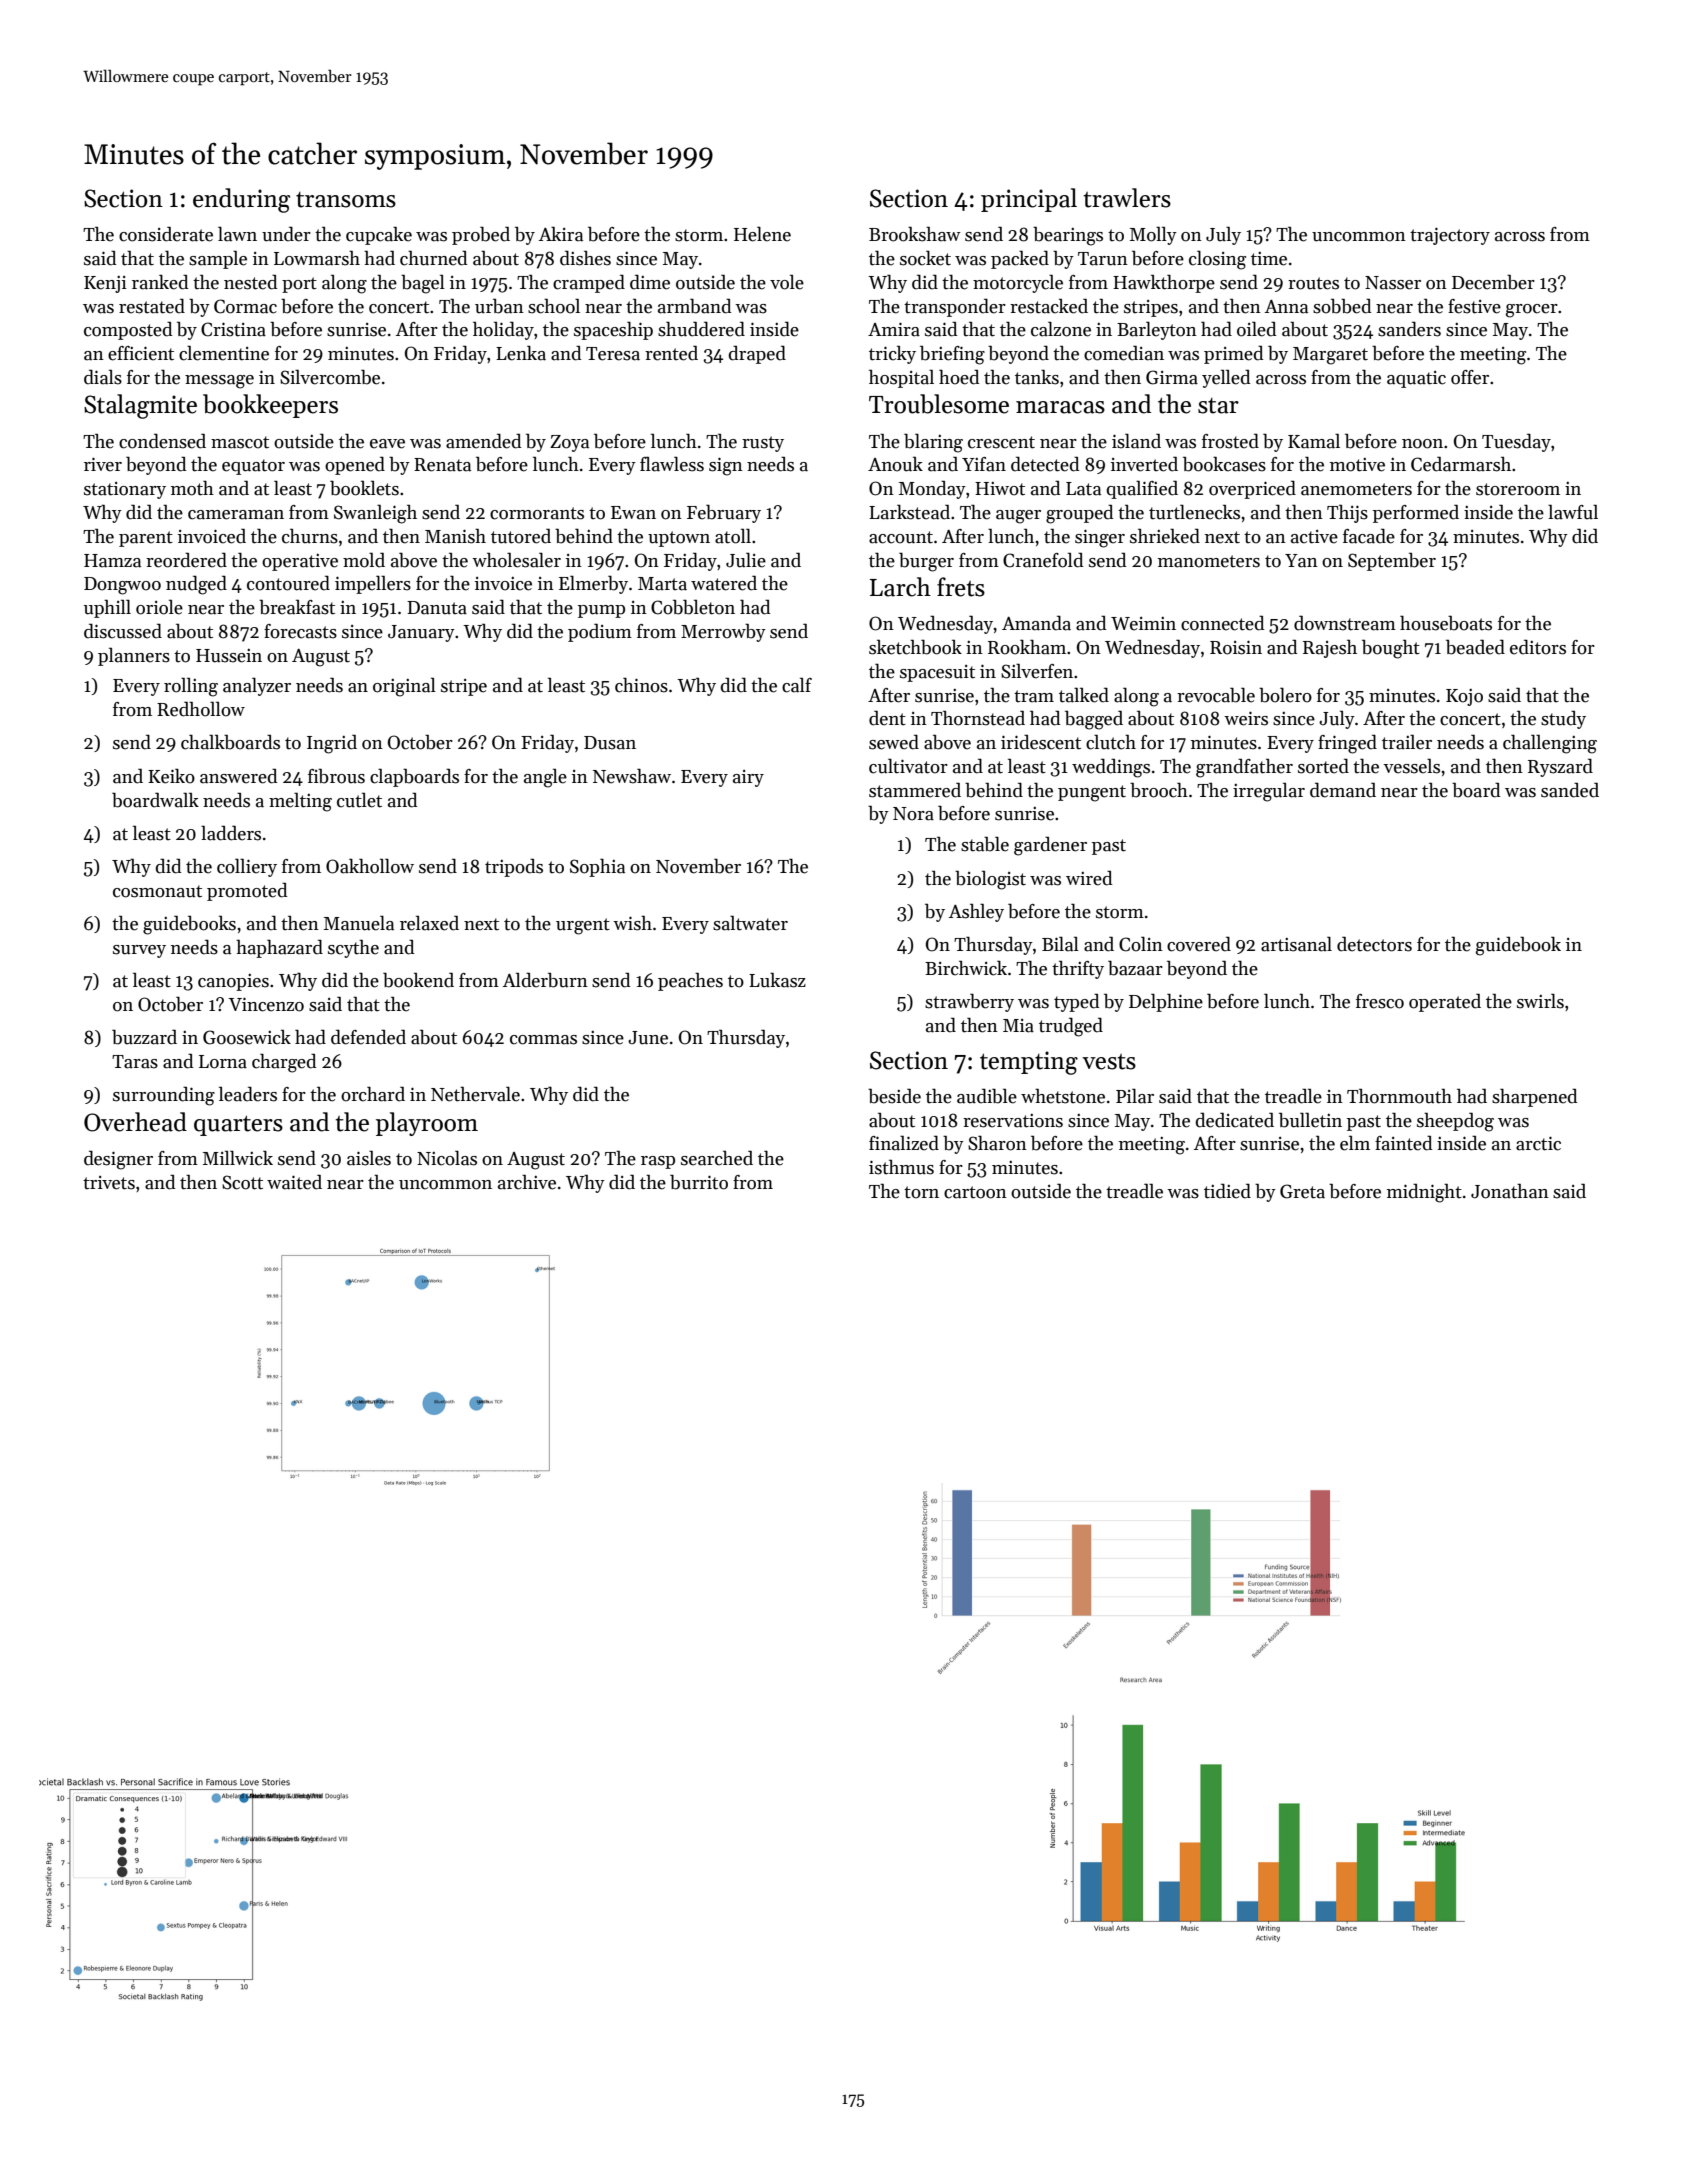  I want to click on trajectory, so click(1450, 236).
